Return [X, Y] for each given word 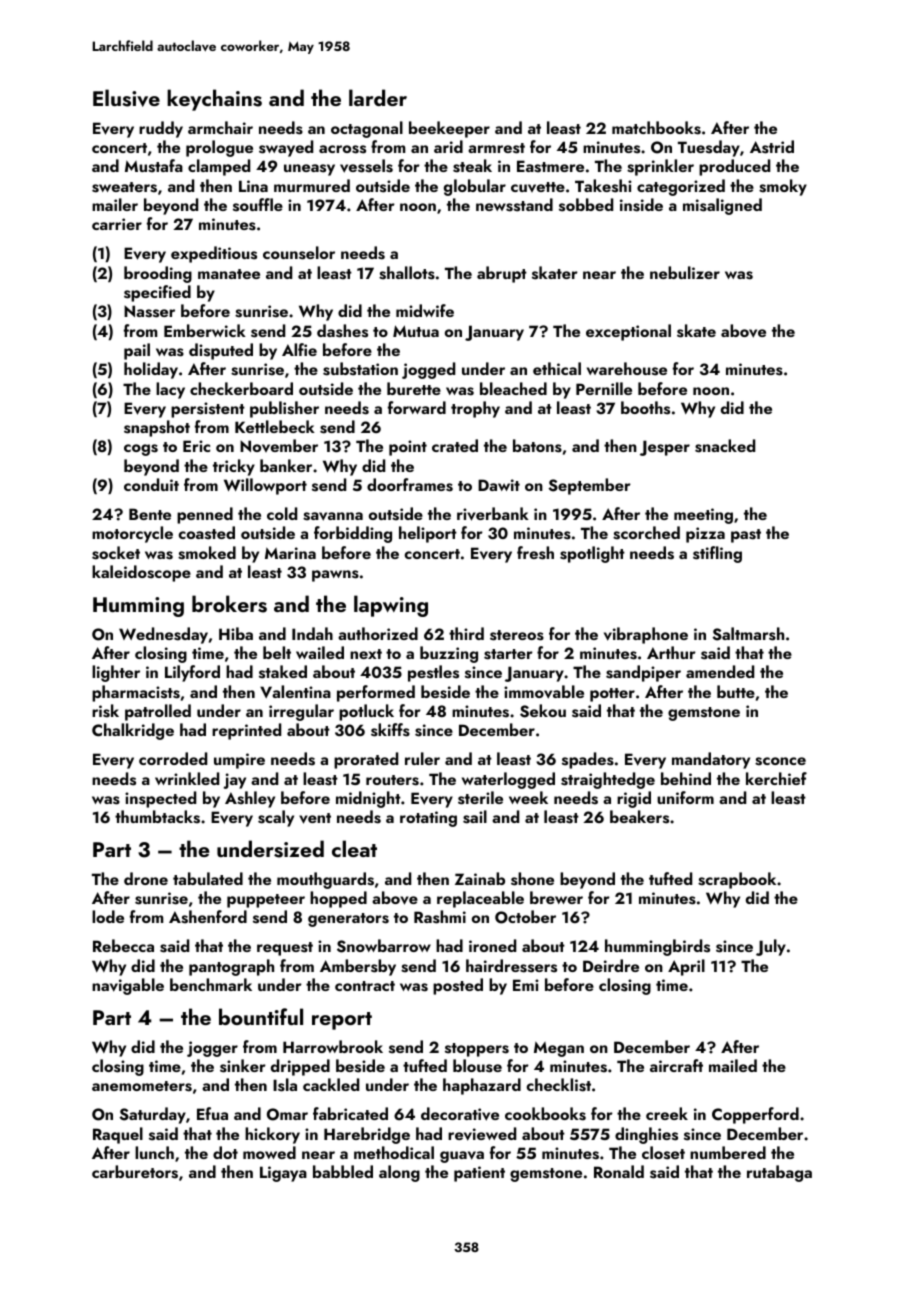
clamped [219, 167]
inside [641, 205]
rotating [428, 819]
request [285, 949]
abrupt [502, 274]
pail [137, 351]
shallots [407, 273]
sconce [780, 761]
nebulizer [685, 272]
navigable [128, 986]
